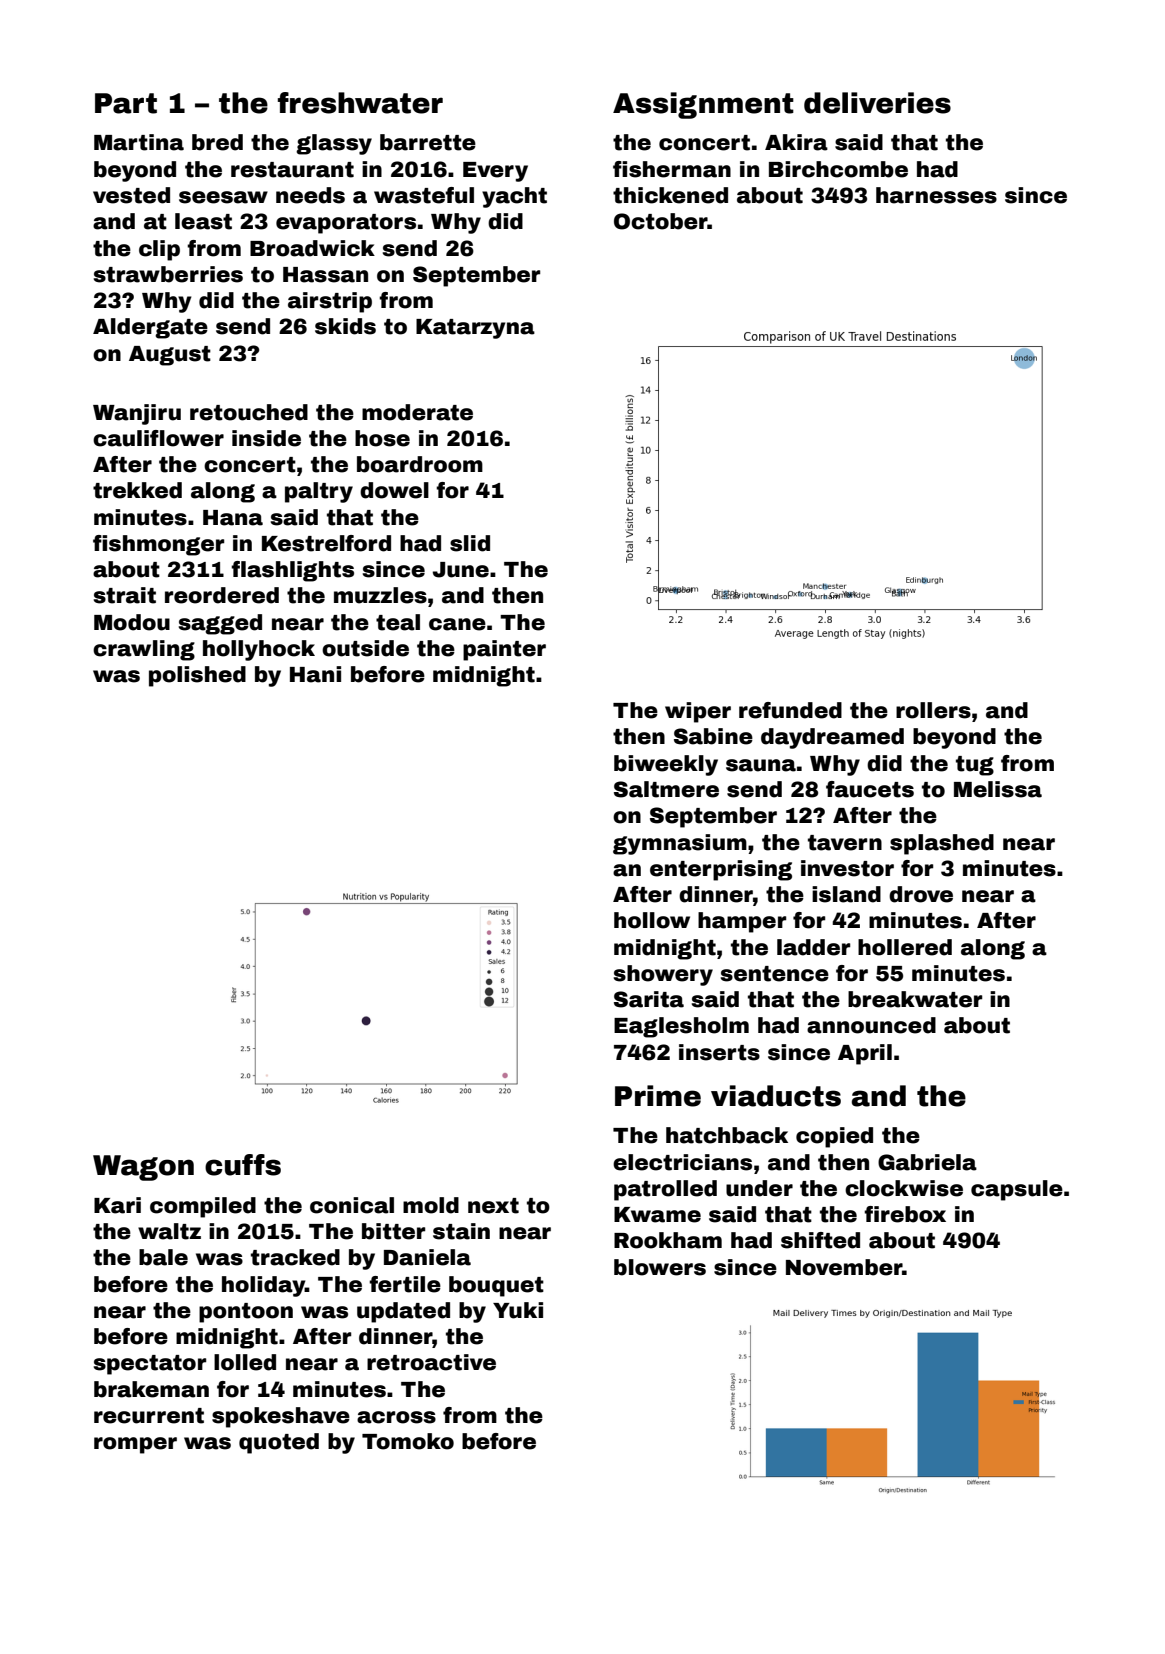 Image resolution: width=1165 pixels, height=1654 pixels. Describe the element at coordinates (915, 999) in the screenshot. I see `breakwater` at that location.
